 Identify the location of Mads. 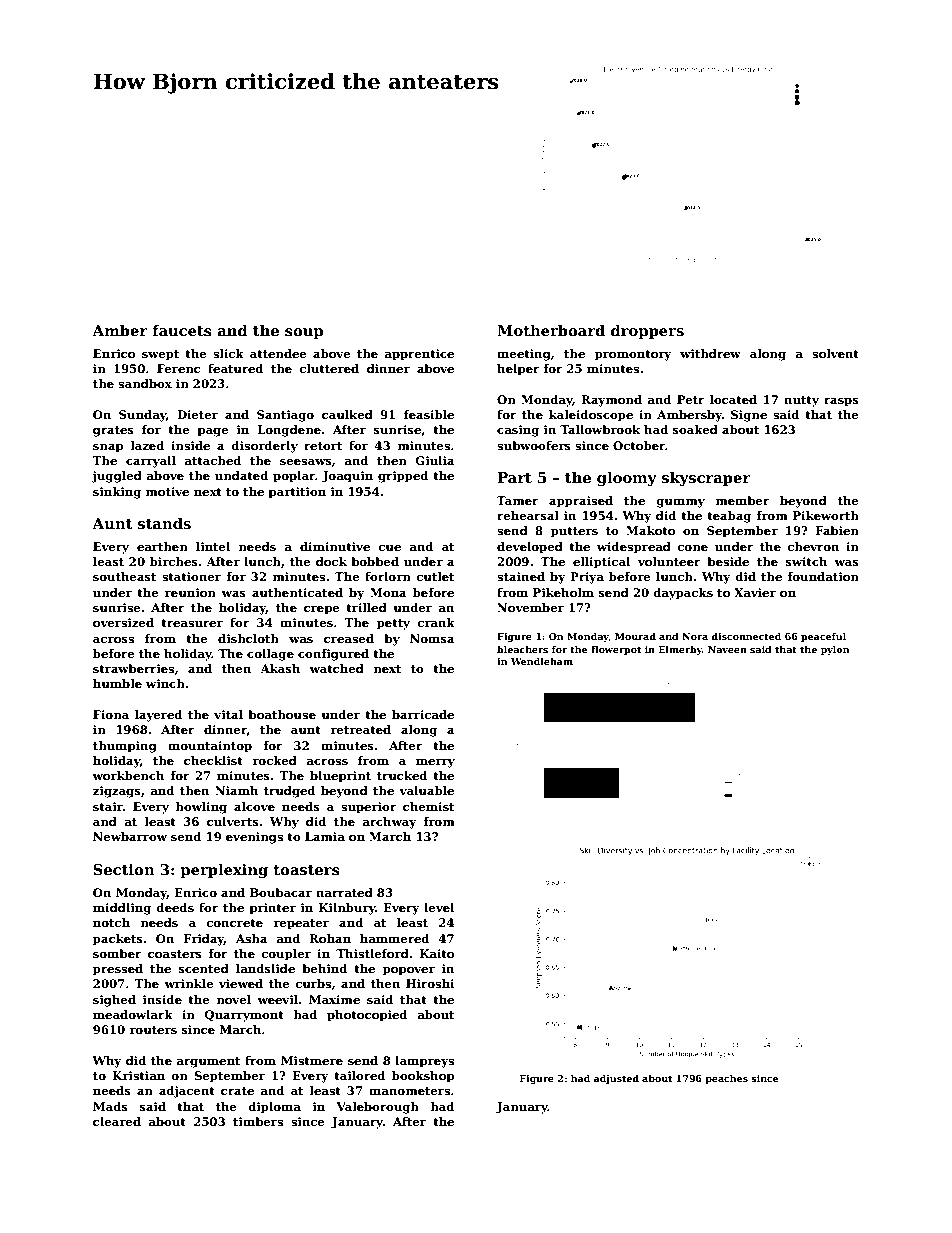
(110, 1106).
